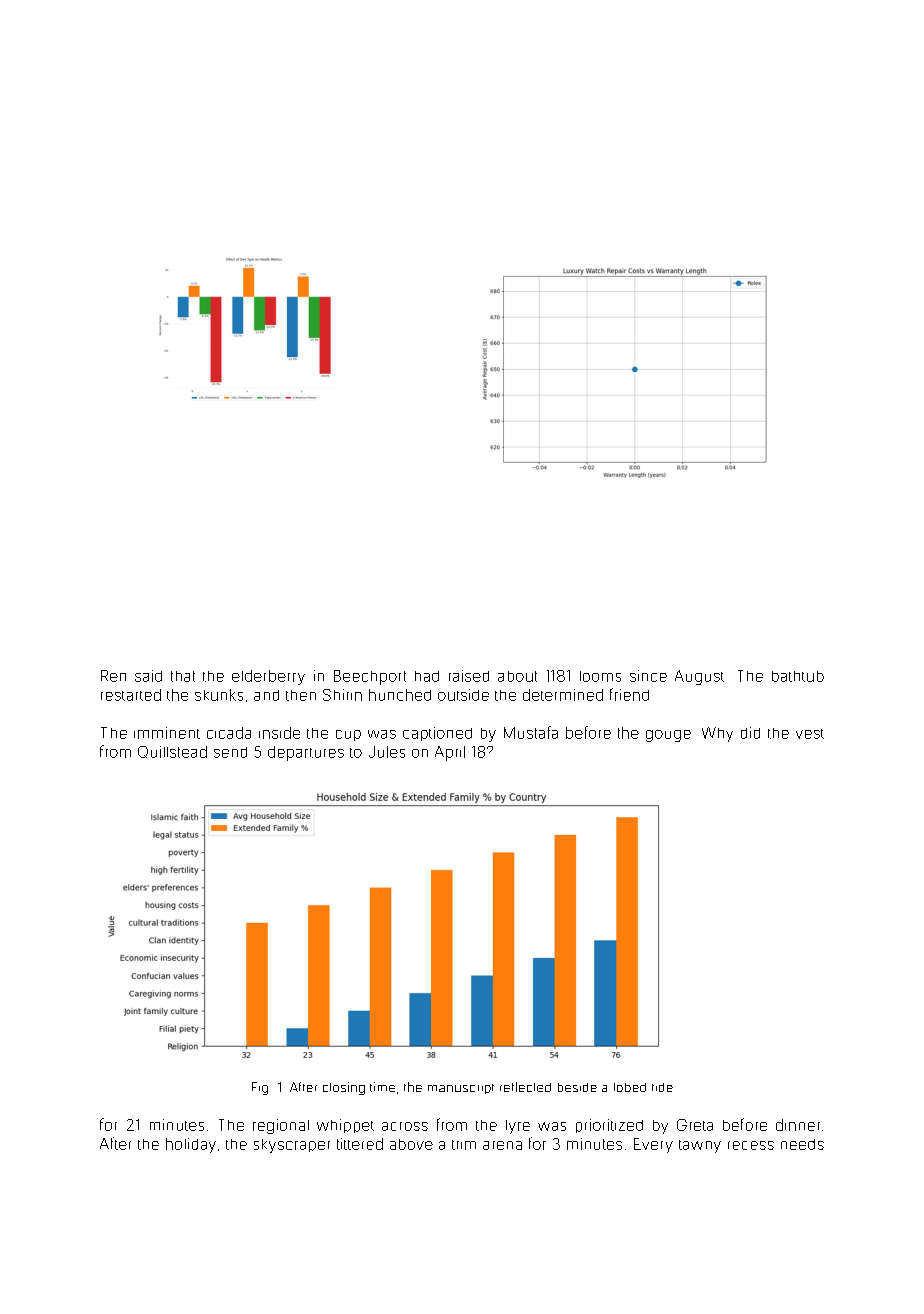 Image resolution: width=924 pixels, height=1314 pixels. What do you see at coordinates (798, 1125) in the screenshot?
I see `dinner` at bounding box center [798, 1125].
